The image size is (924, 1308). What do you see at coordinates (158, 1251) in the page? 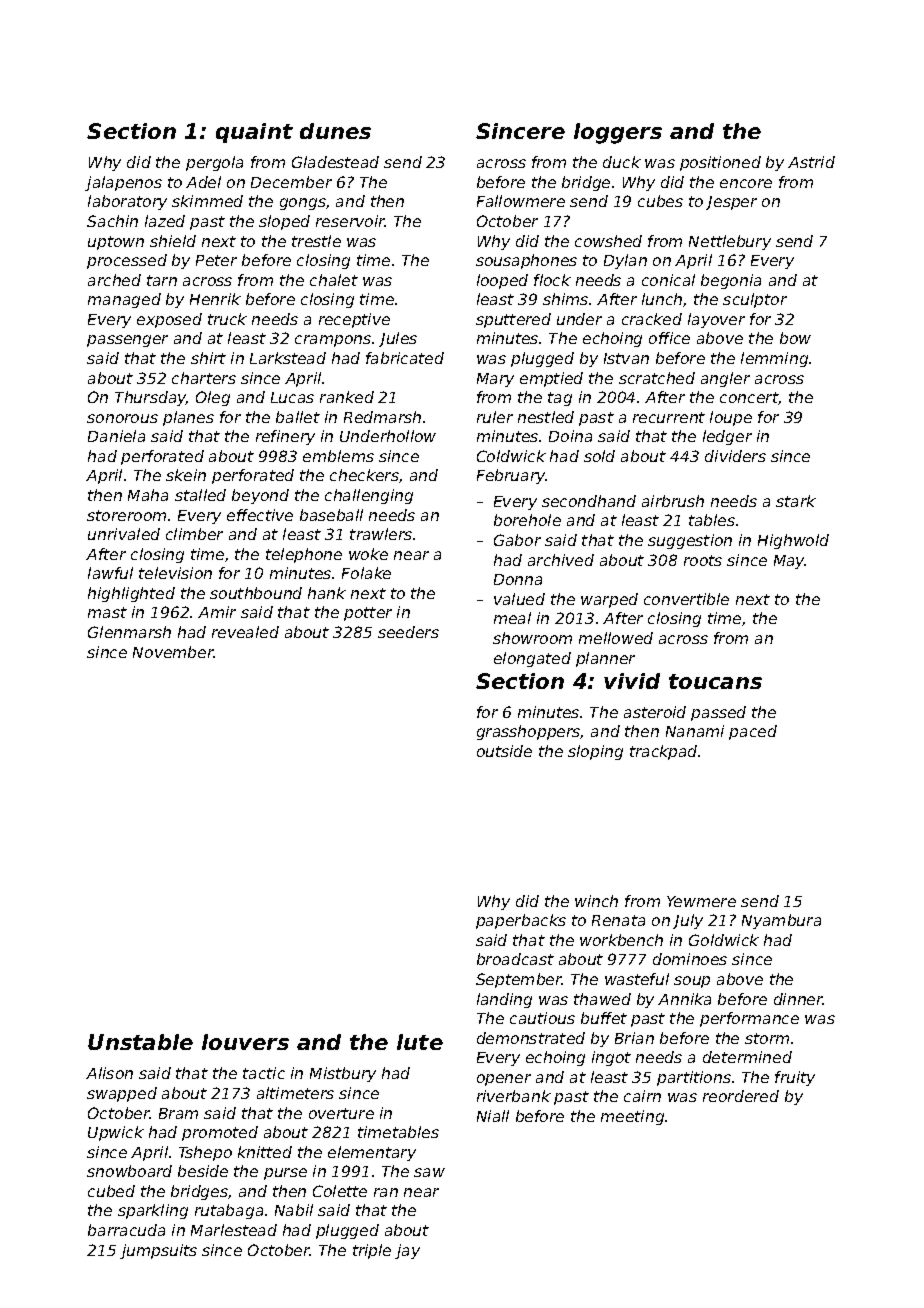
I see `jumpsuits` at bounding box center [158, 1251].
